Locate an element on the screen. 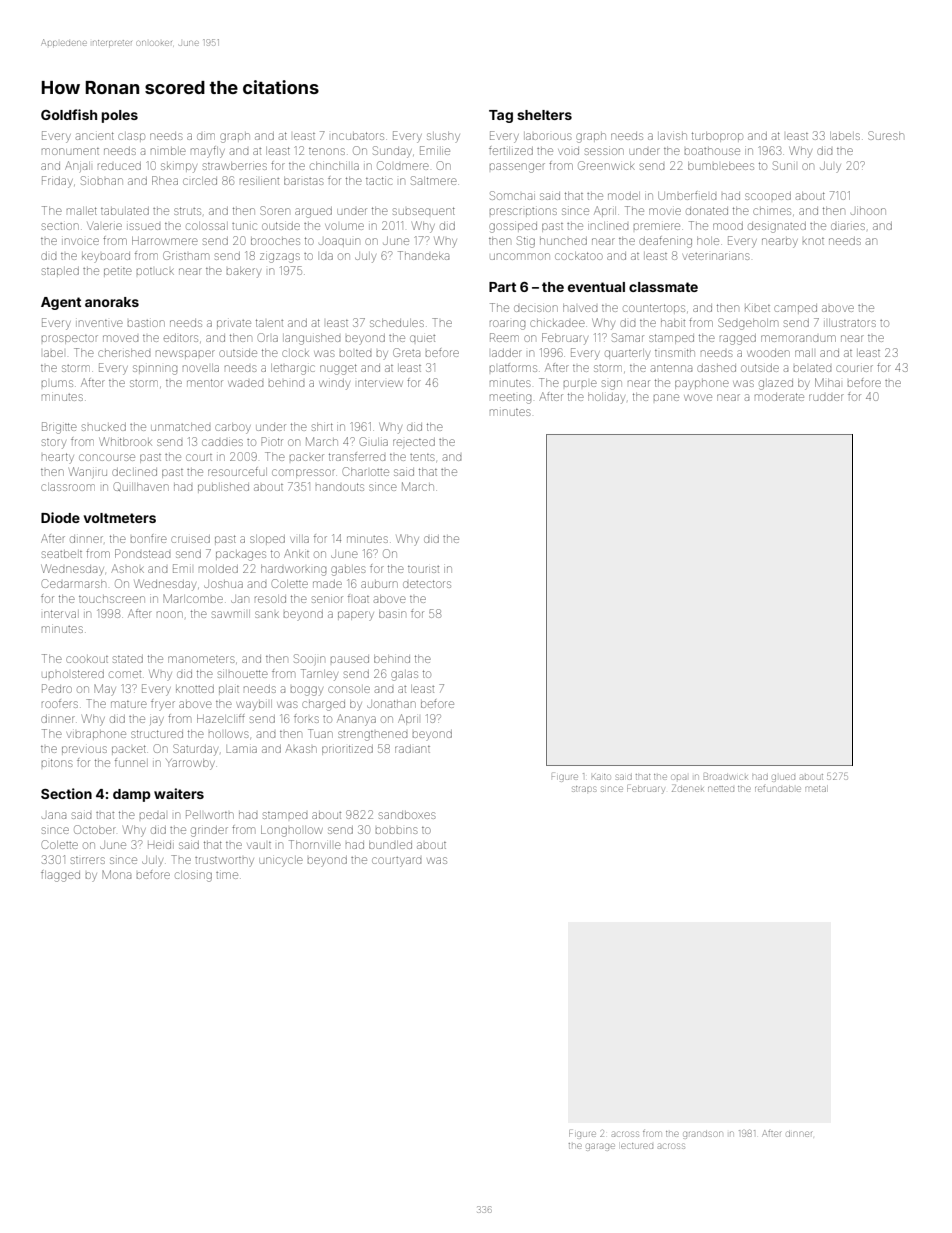 This screenshot has height=1233, width=952. moderate is located at coordinates (779, 397).
